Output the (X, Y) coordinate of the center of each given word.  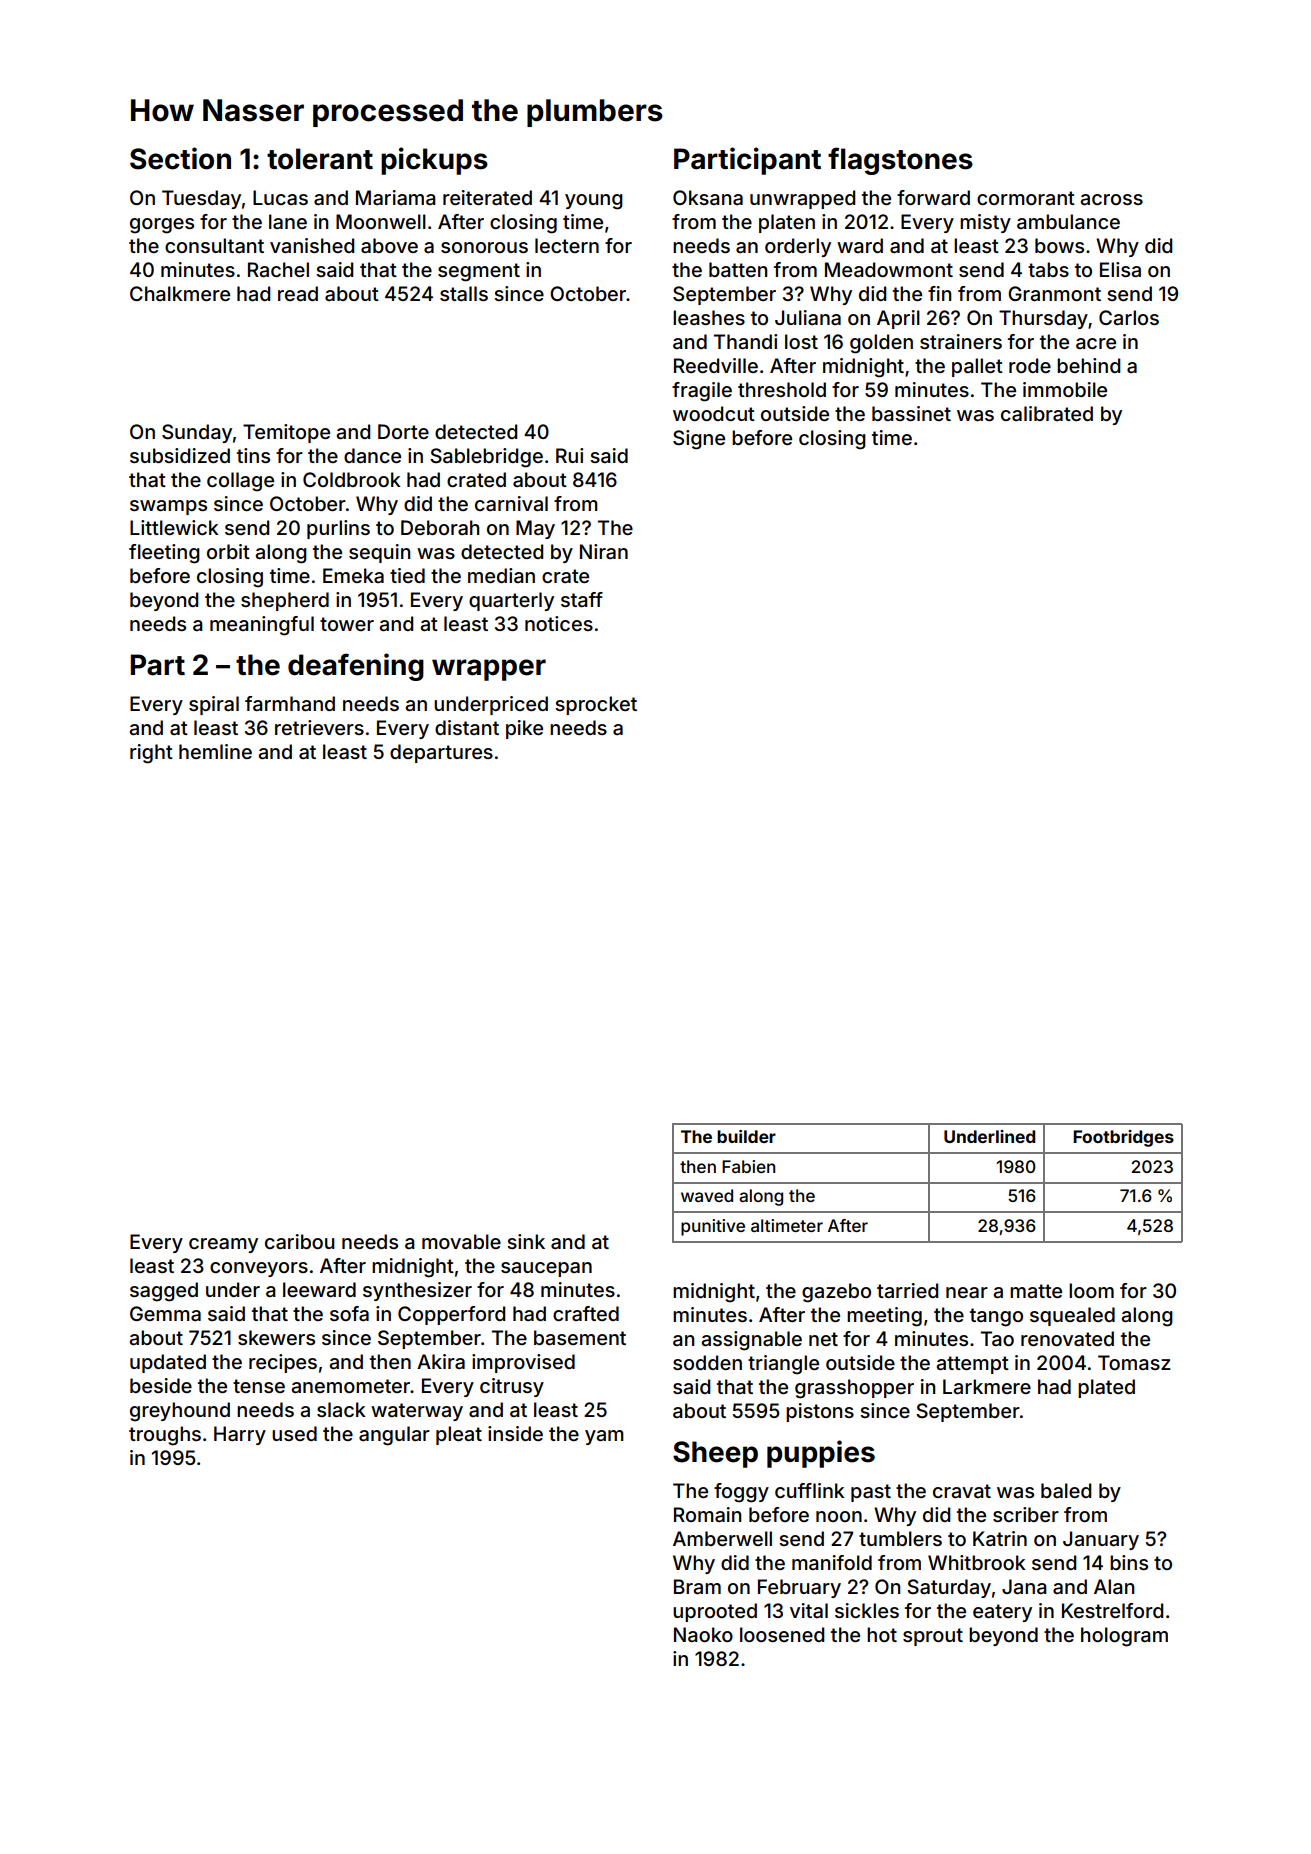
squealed (1072, 1316)
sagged (164, 1292)
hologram (1124, 1637)
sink (526, 1241)
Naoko (703, 1634)
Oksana (708, 197)
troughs (165, 1436)
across (1111, 199)
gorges (162, 226)
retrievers (319, 727)
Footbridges (1123, 1138)
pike (524, 729)
